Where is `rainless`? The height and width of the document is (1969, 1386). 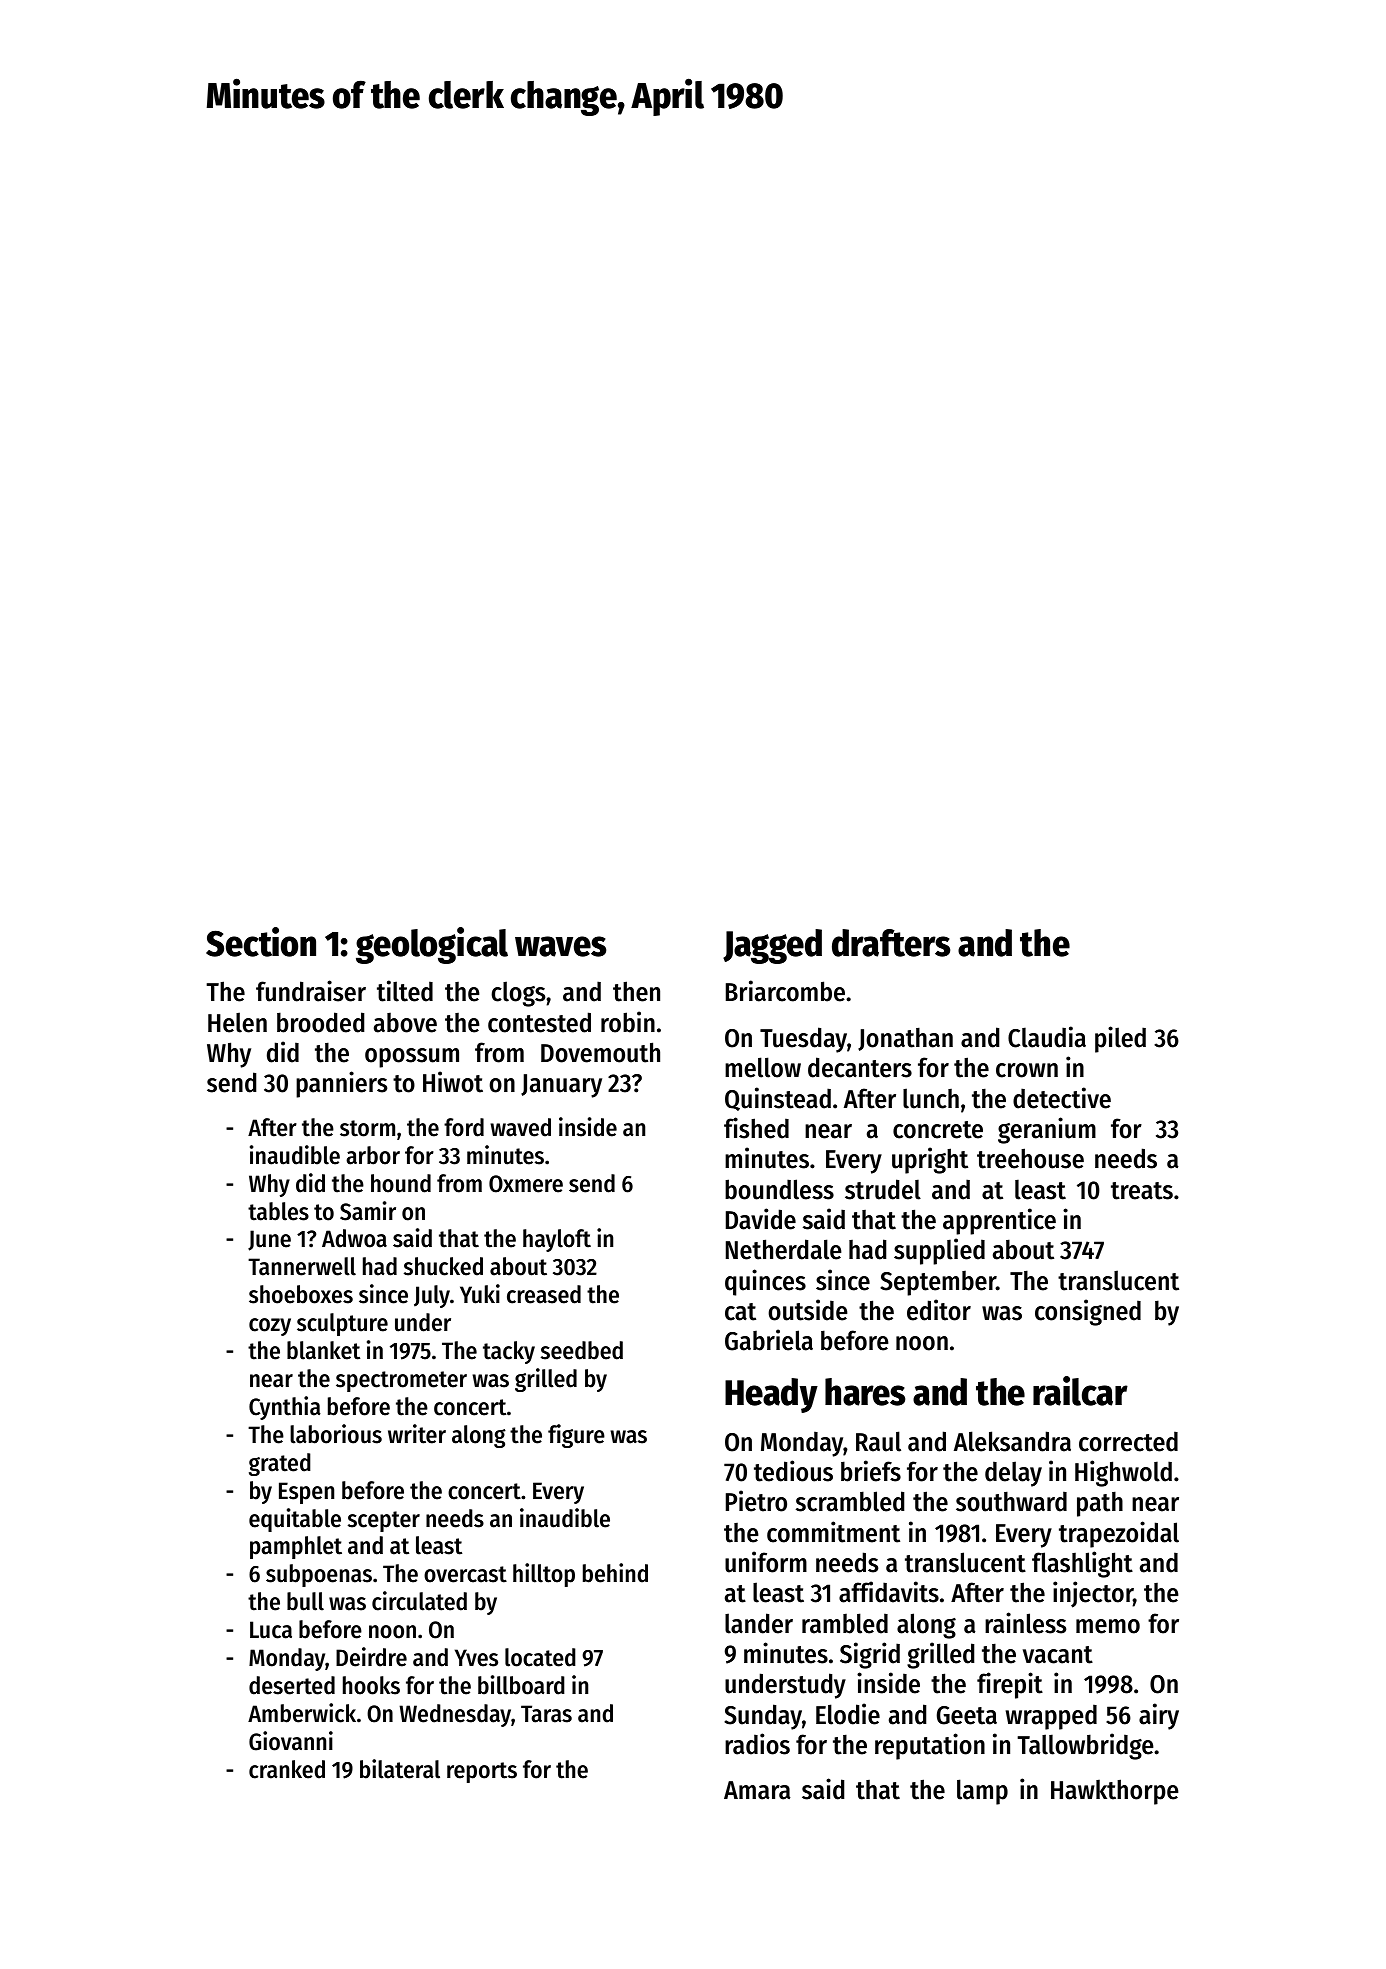
rainless is located at coordinates (1025, 1623).
